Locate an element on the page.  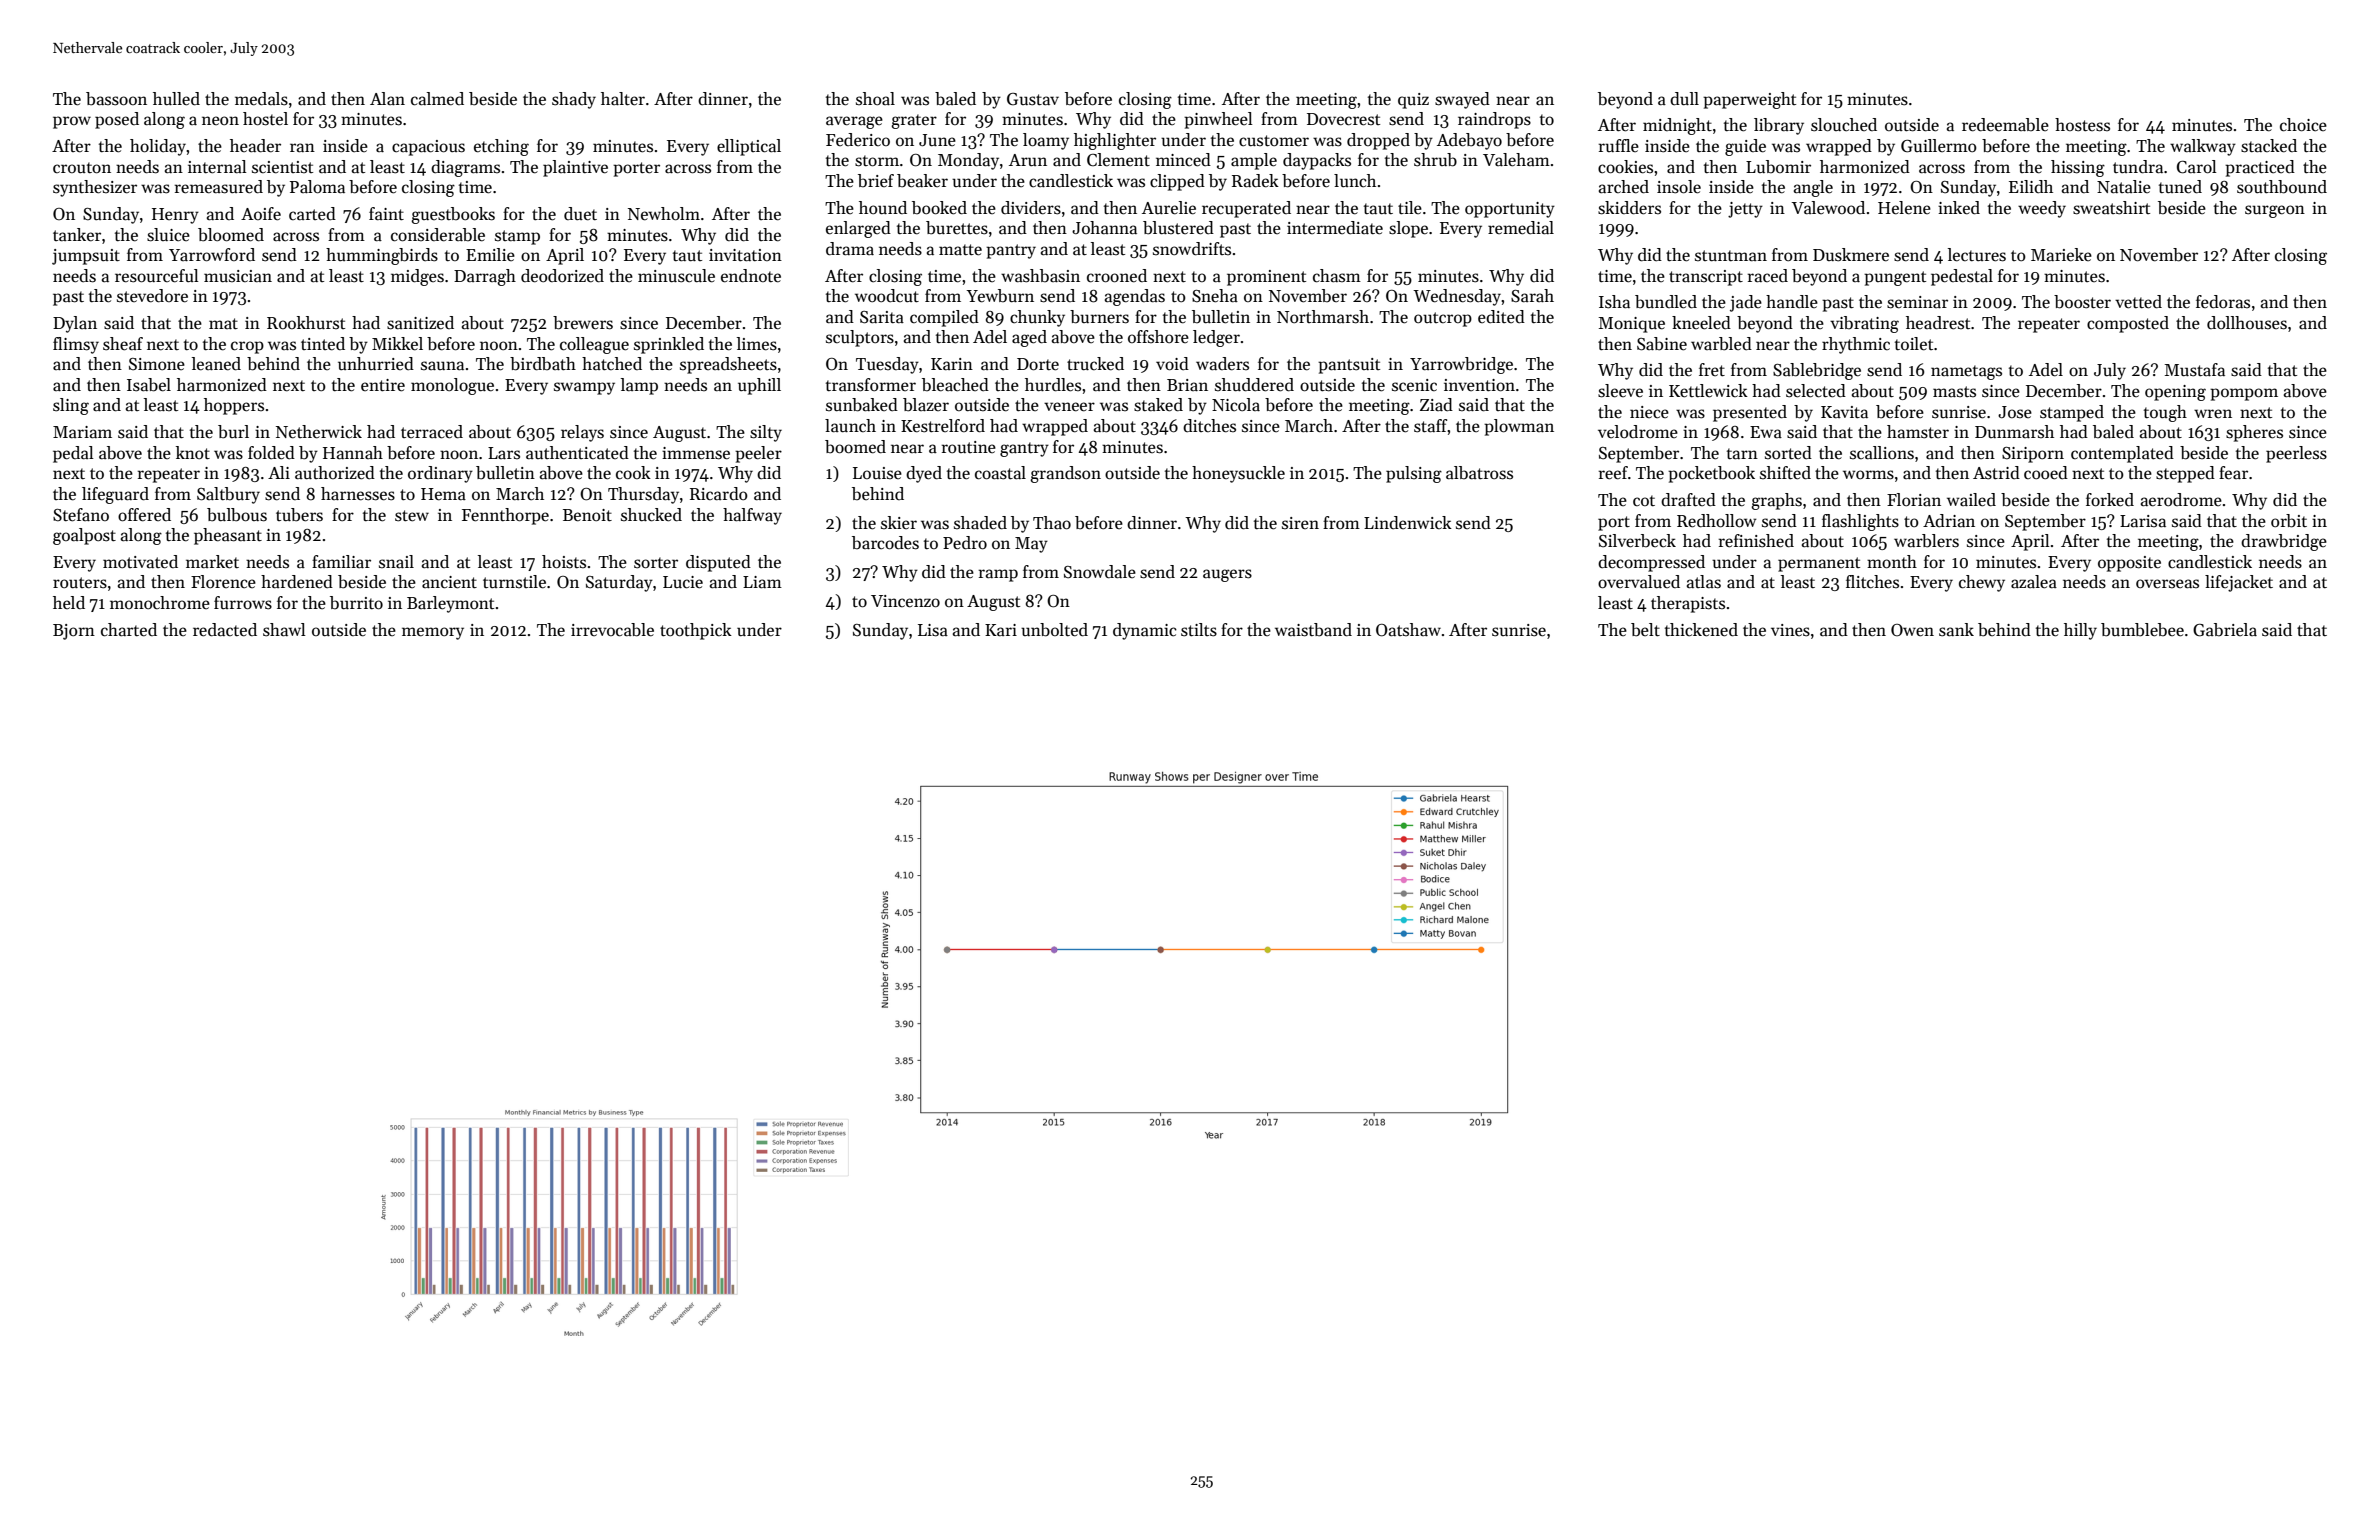
shoal is located at coordinates (875, 98).
